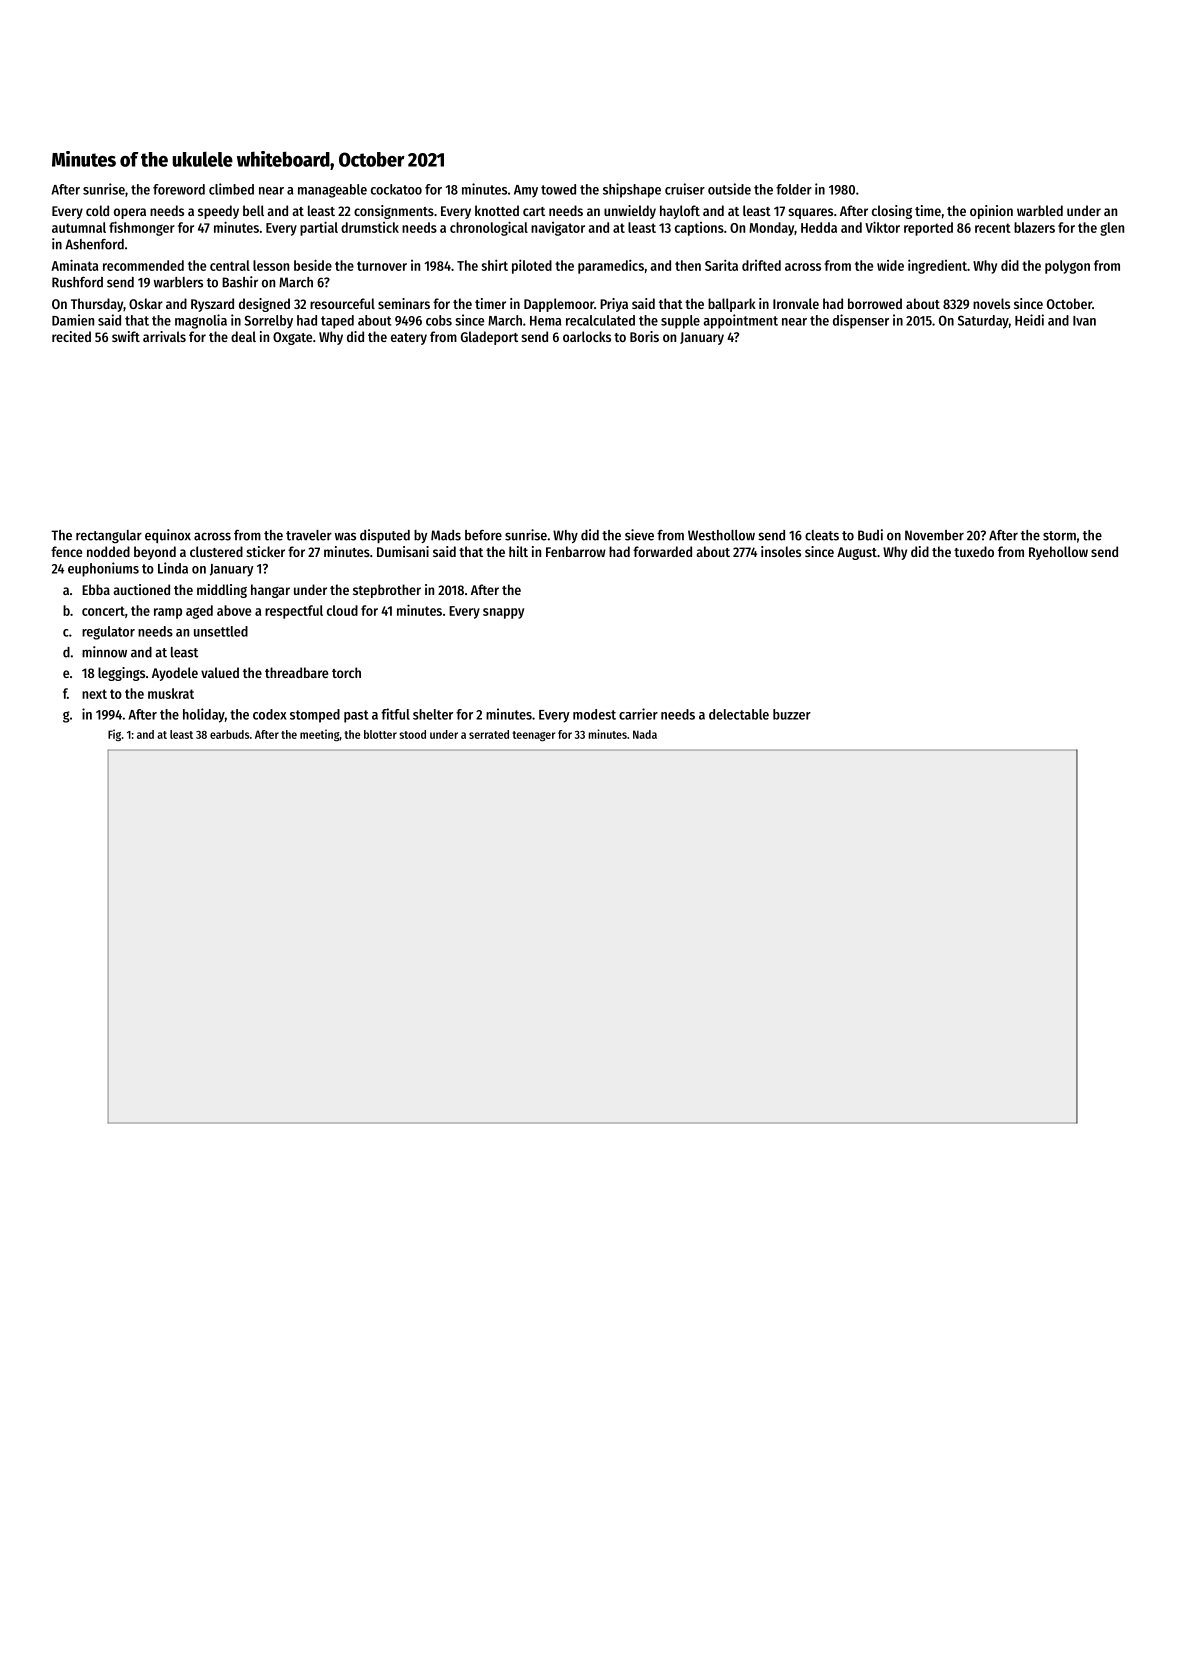  Describe the element at coordinates (292, 338) in the screenshot. I see `Oxgate` at that location.
